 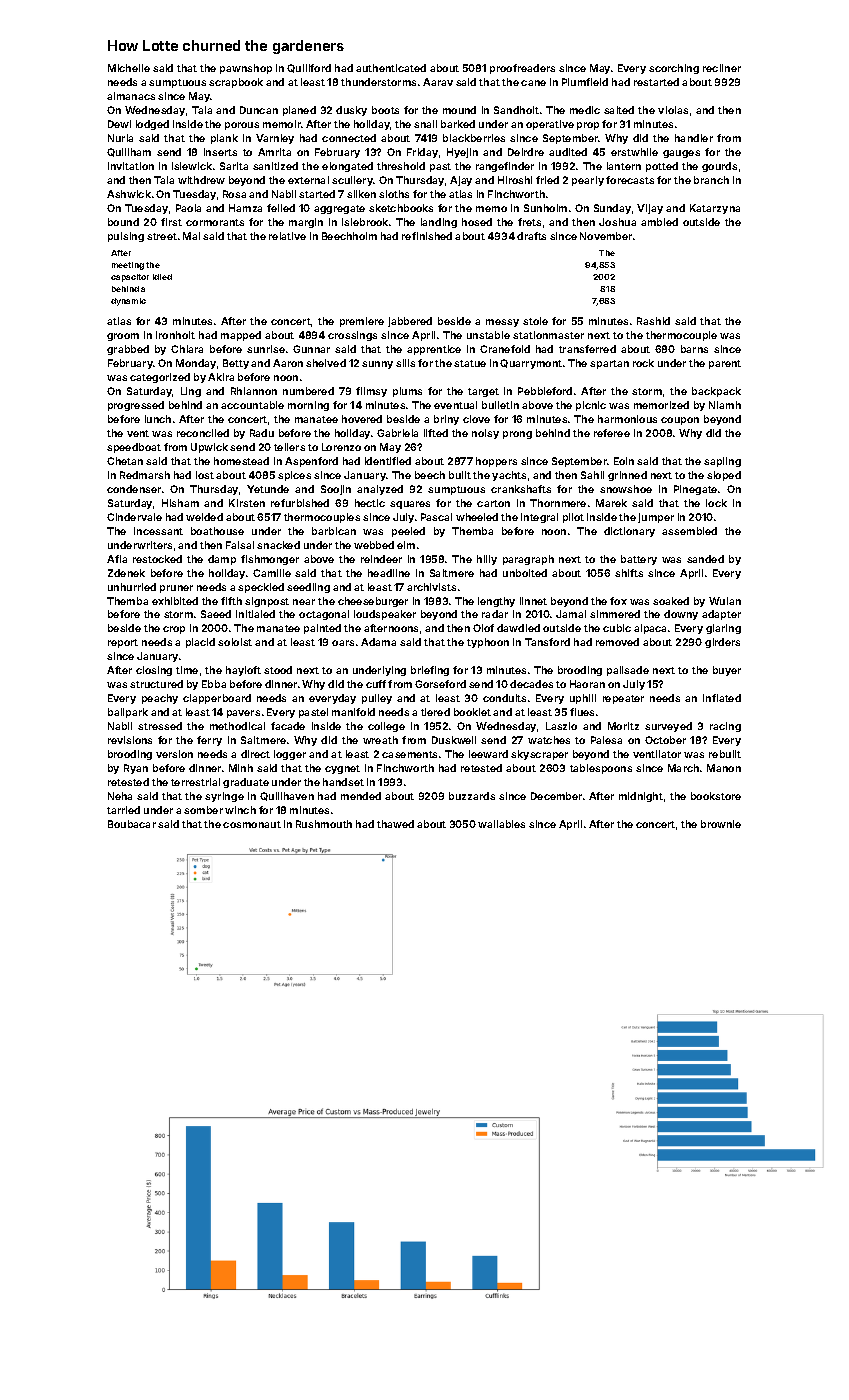 What do you see at coordinates (674, 69) in the screenshot?
I see `scorching` at bounding box center [674, 69].
